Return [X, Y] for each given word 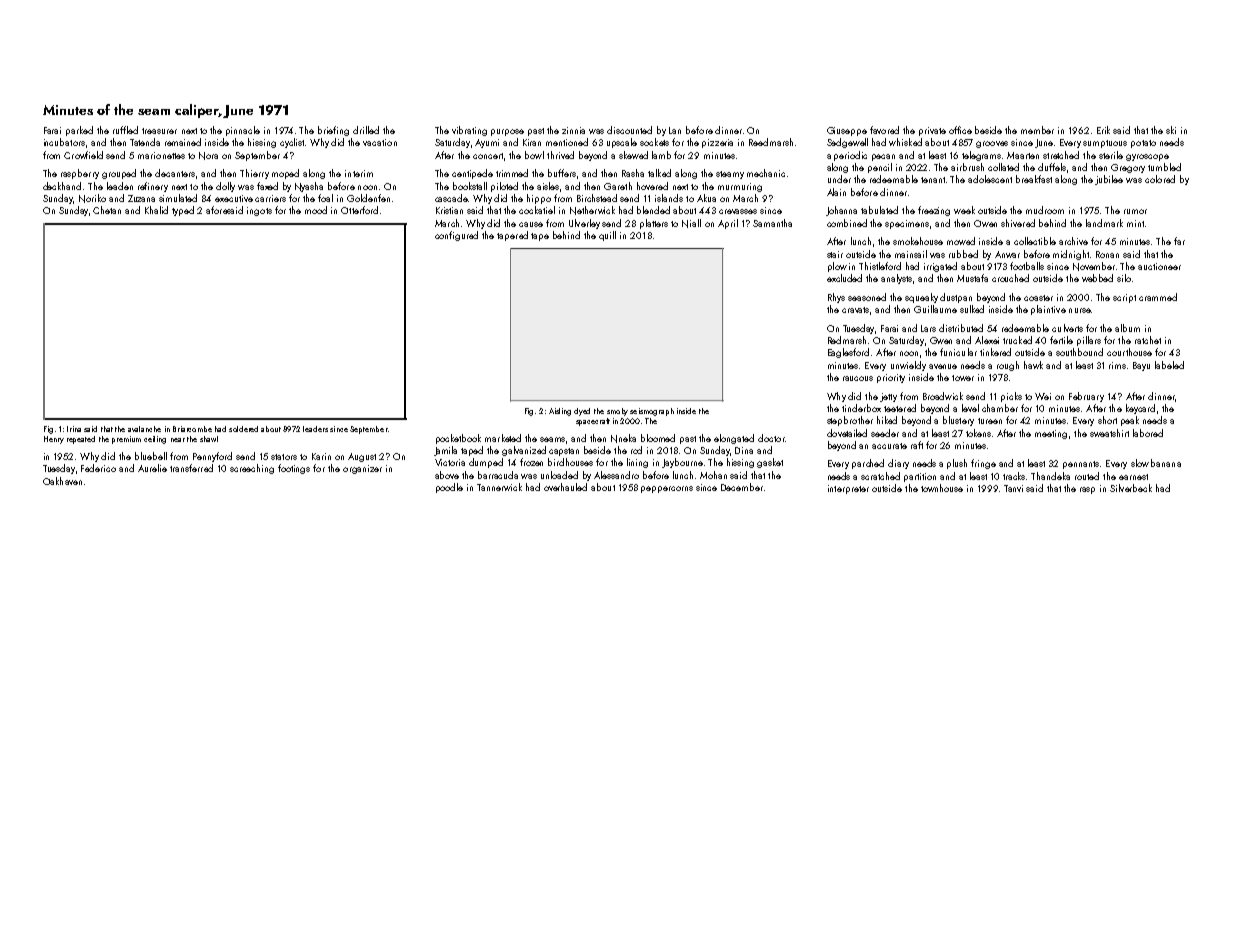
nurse [1080, 310]
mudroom [1045, 210]
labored [1148, 433]
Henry [54, 440]
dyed [582, 412]
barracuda [498, 475]
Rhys [836, 298]
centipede [472, 174]
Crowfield [83, 155]
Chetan [107, 210]
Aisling [560, 412]
